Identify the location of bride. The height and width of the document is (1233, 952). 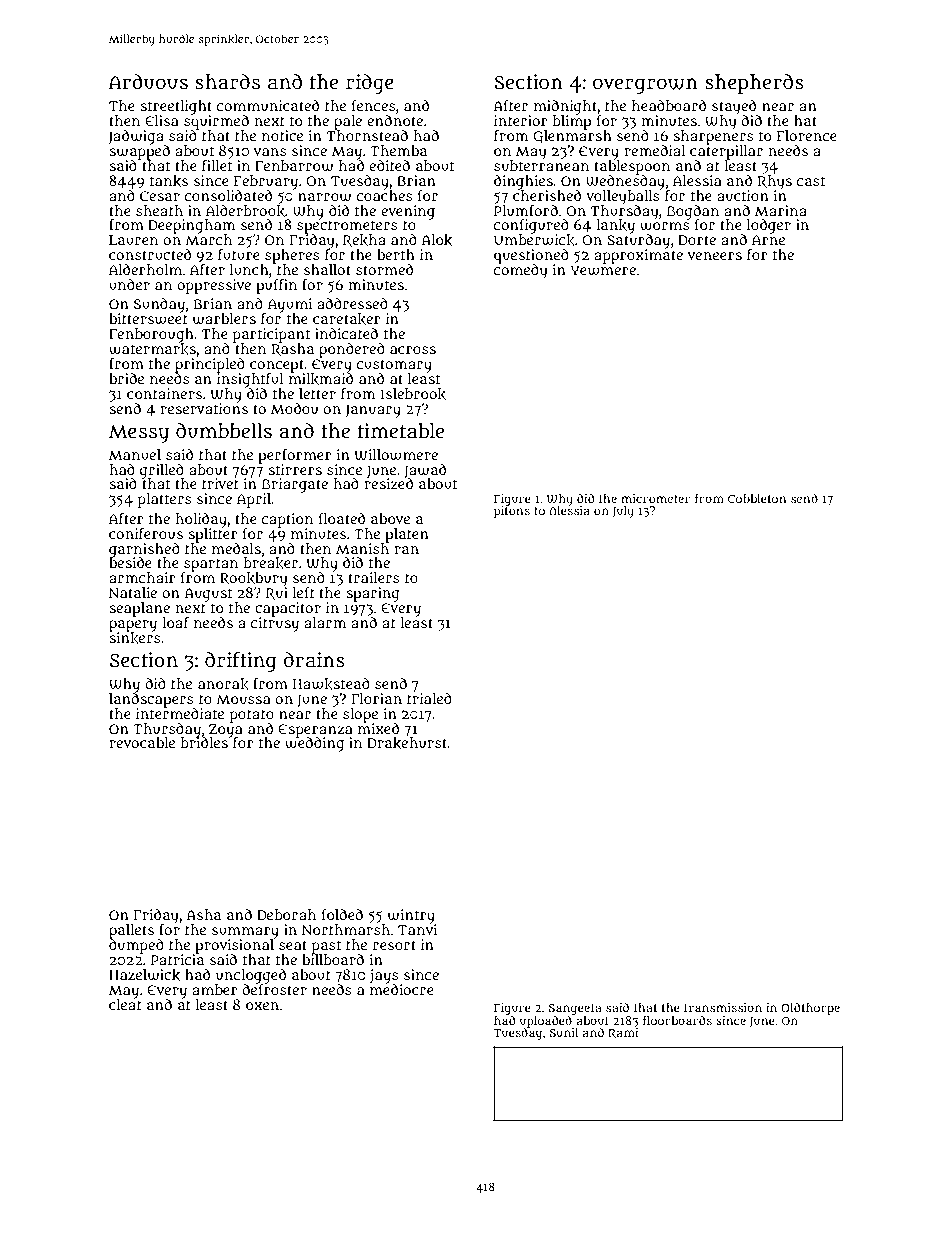
(126, 378).
